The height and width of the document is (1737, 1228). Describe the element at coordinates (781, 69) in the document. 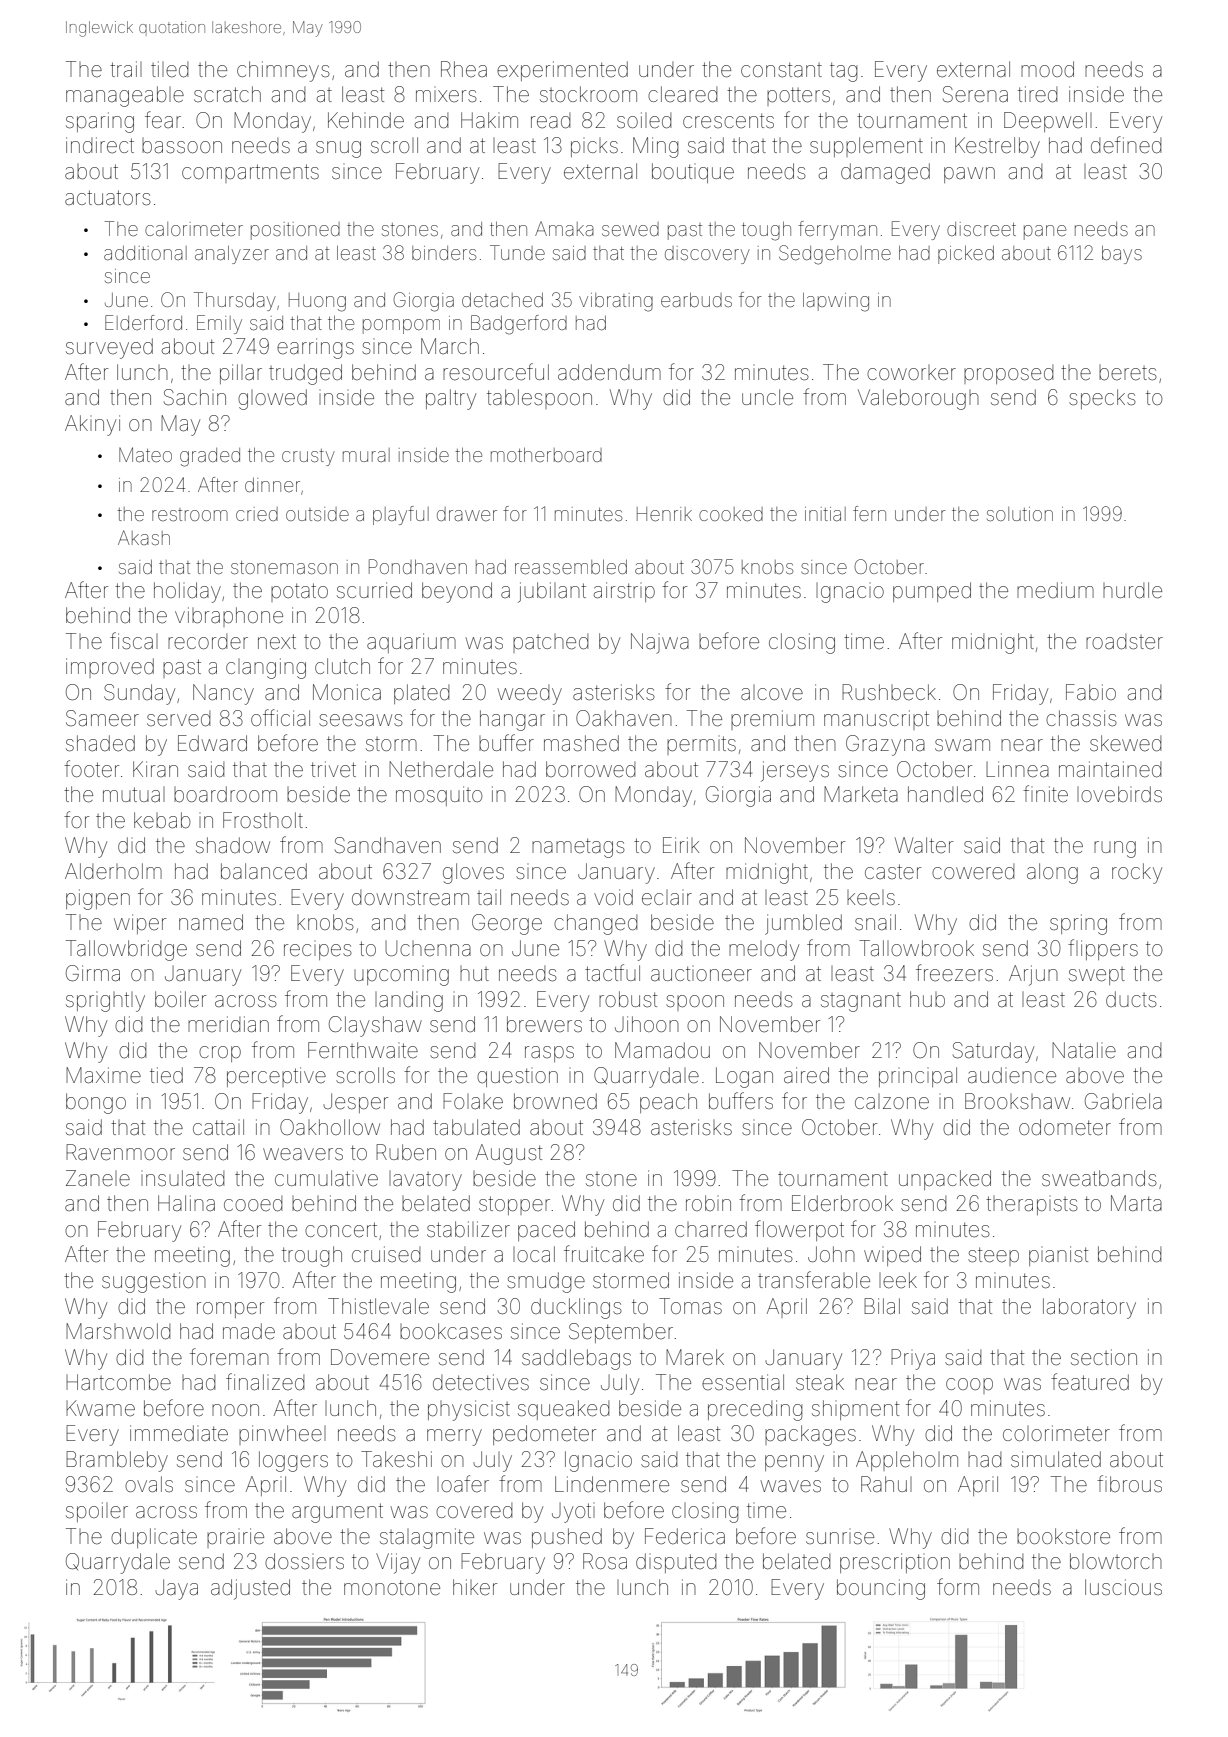

I see `constant` at that location.
